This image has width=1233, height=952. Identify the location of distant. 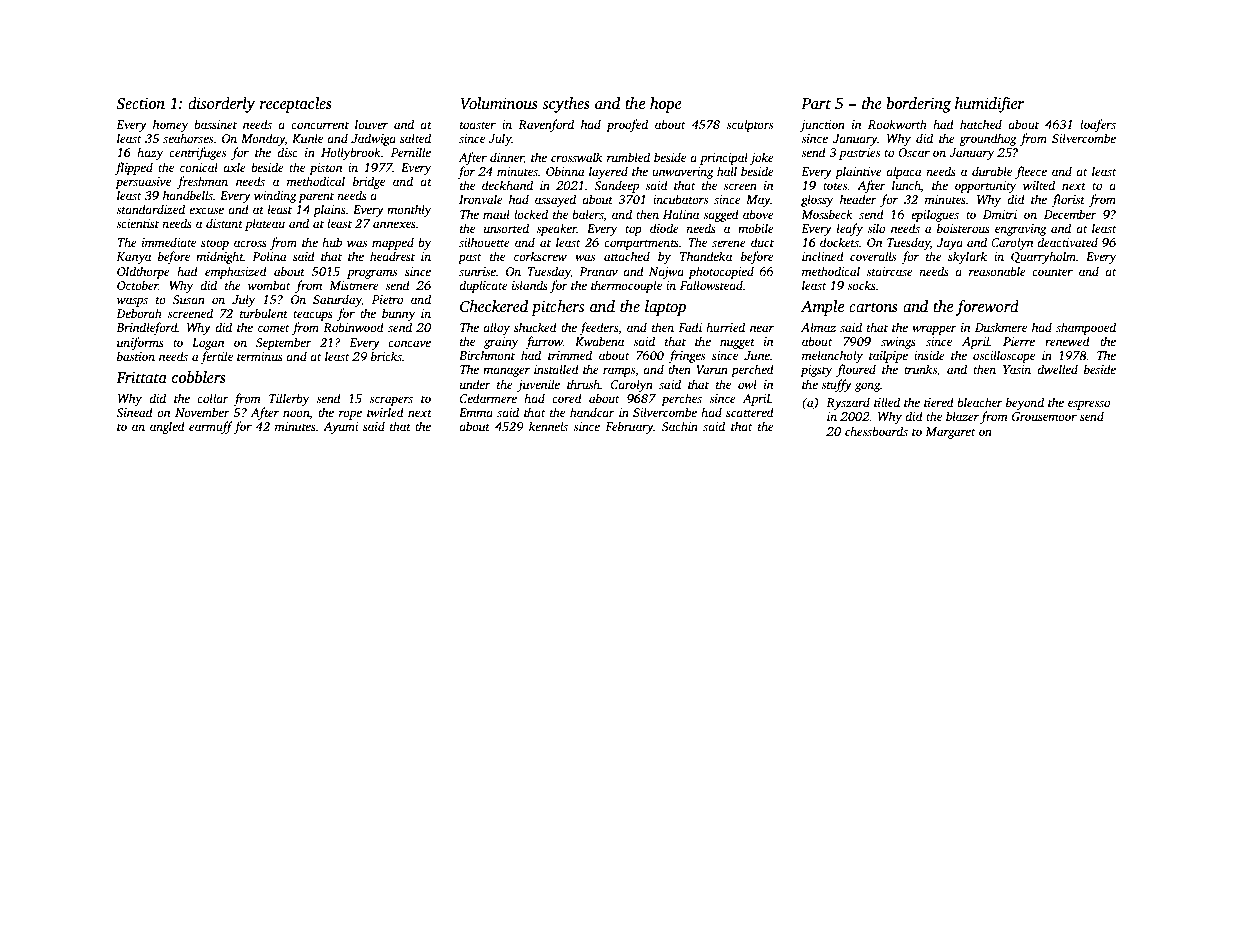
(224, 223).
